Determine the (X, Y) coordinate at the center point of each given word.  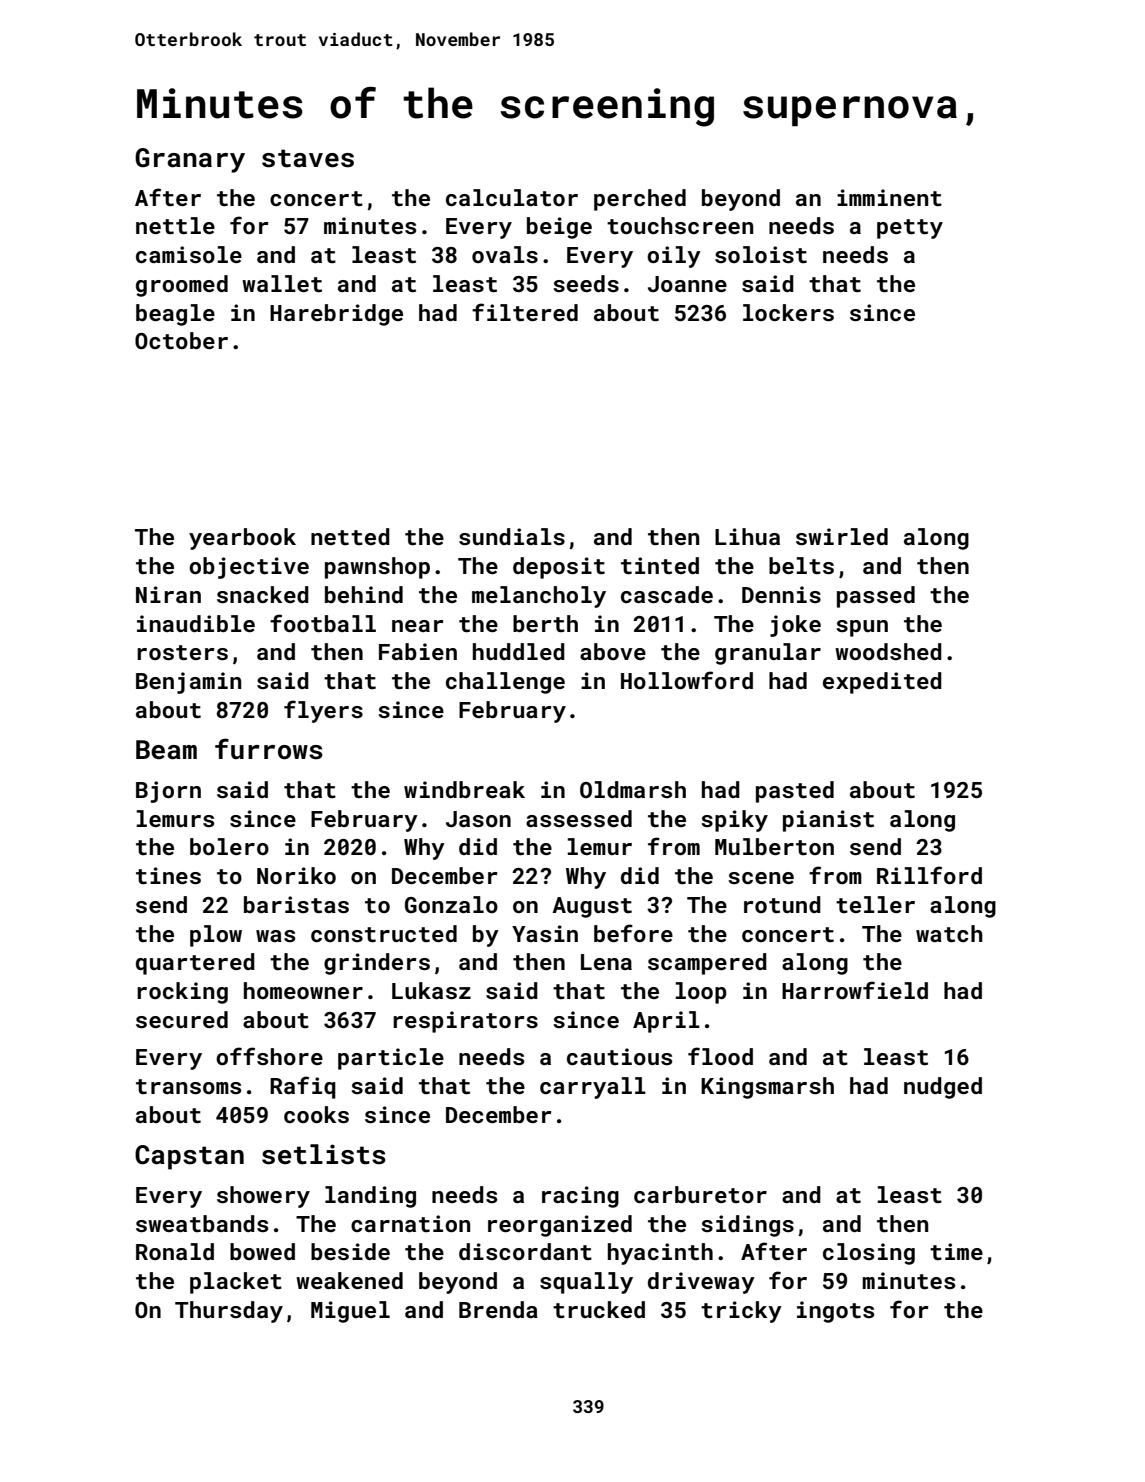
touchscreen (680, 225)
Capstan (189, 1157)
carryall (593, 1088)
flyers (323, 711)
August (592, 907)
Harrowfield (855, 990)
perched (640, 200)
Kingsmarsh (767, 1088)
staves (308, 158)
